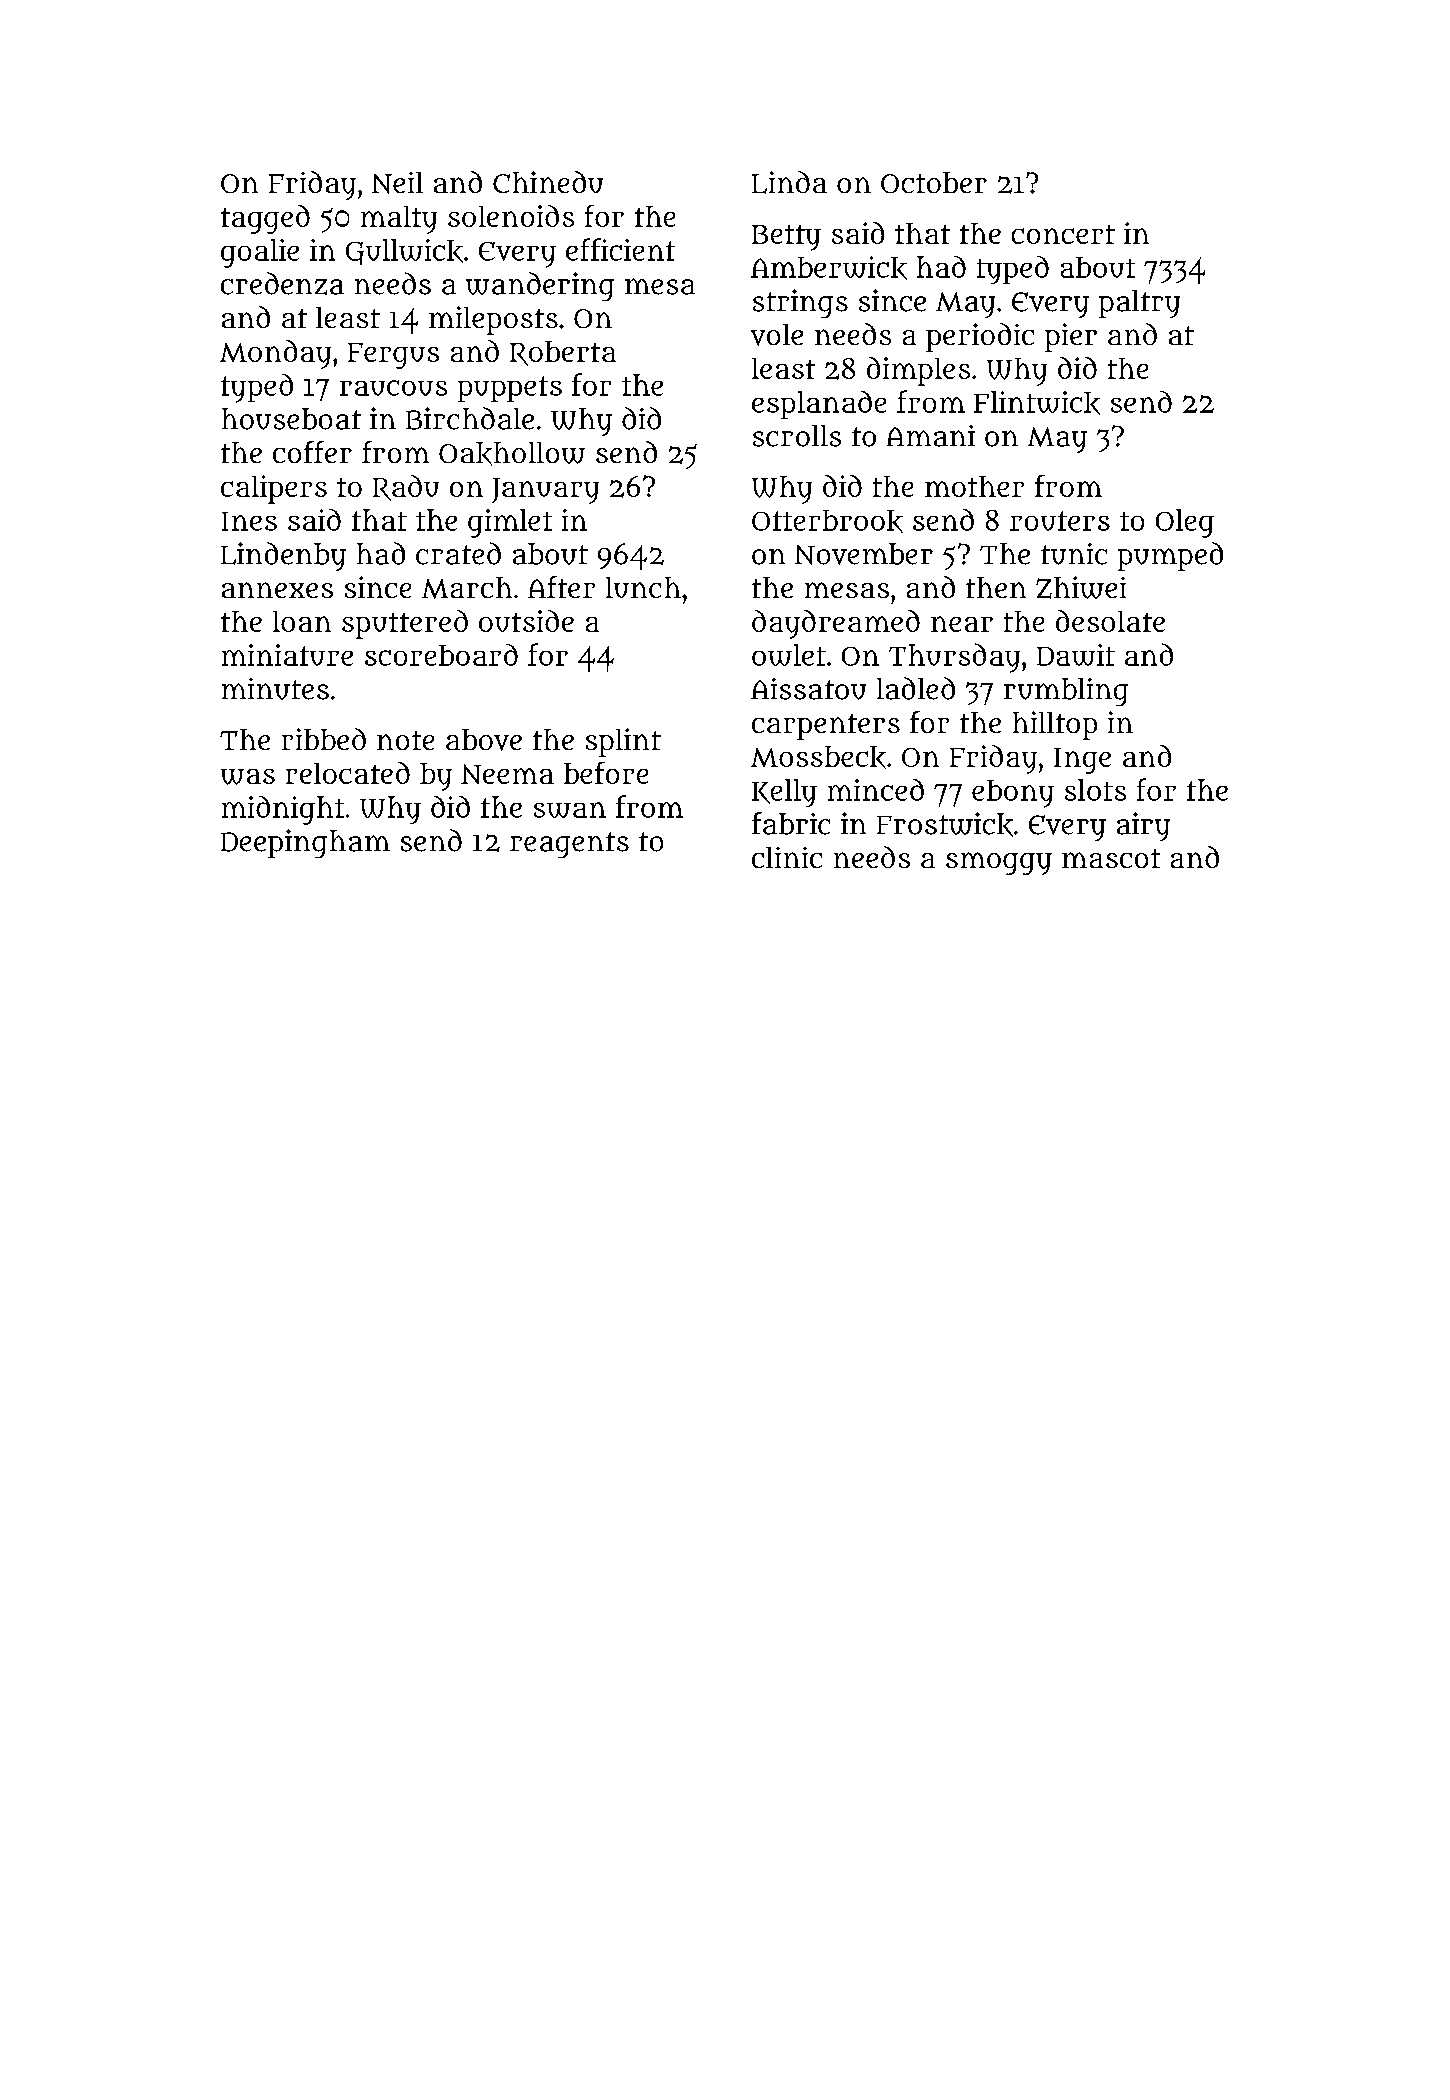  I want to click on Frostwick, so click(945, 824).
